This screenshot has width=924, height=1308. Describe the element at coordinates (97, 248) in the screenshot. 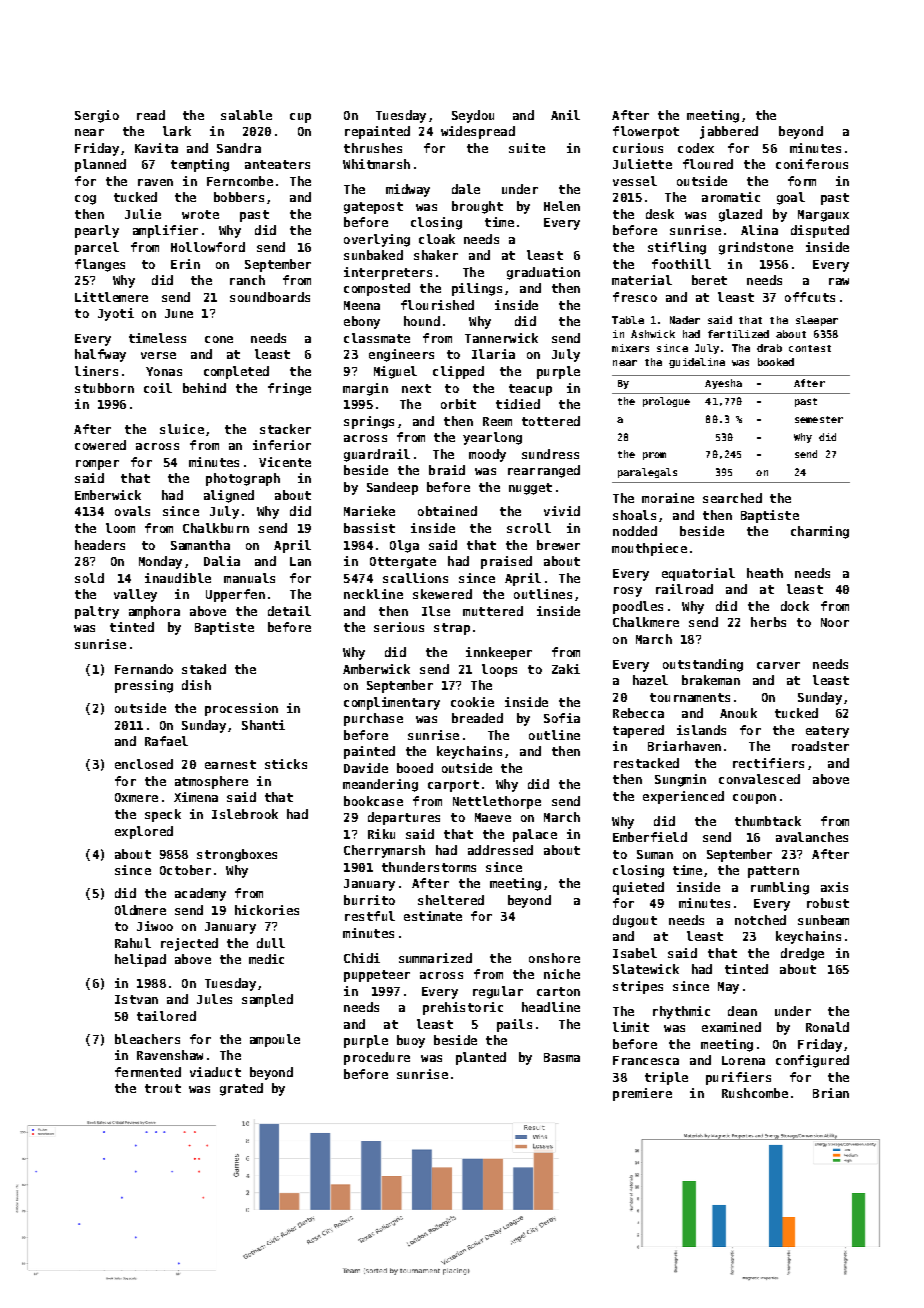

I see `parcel` at that location.
